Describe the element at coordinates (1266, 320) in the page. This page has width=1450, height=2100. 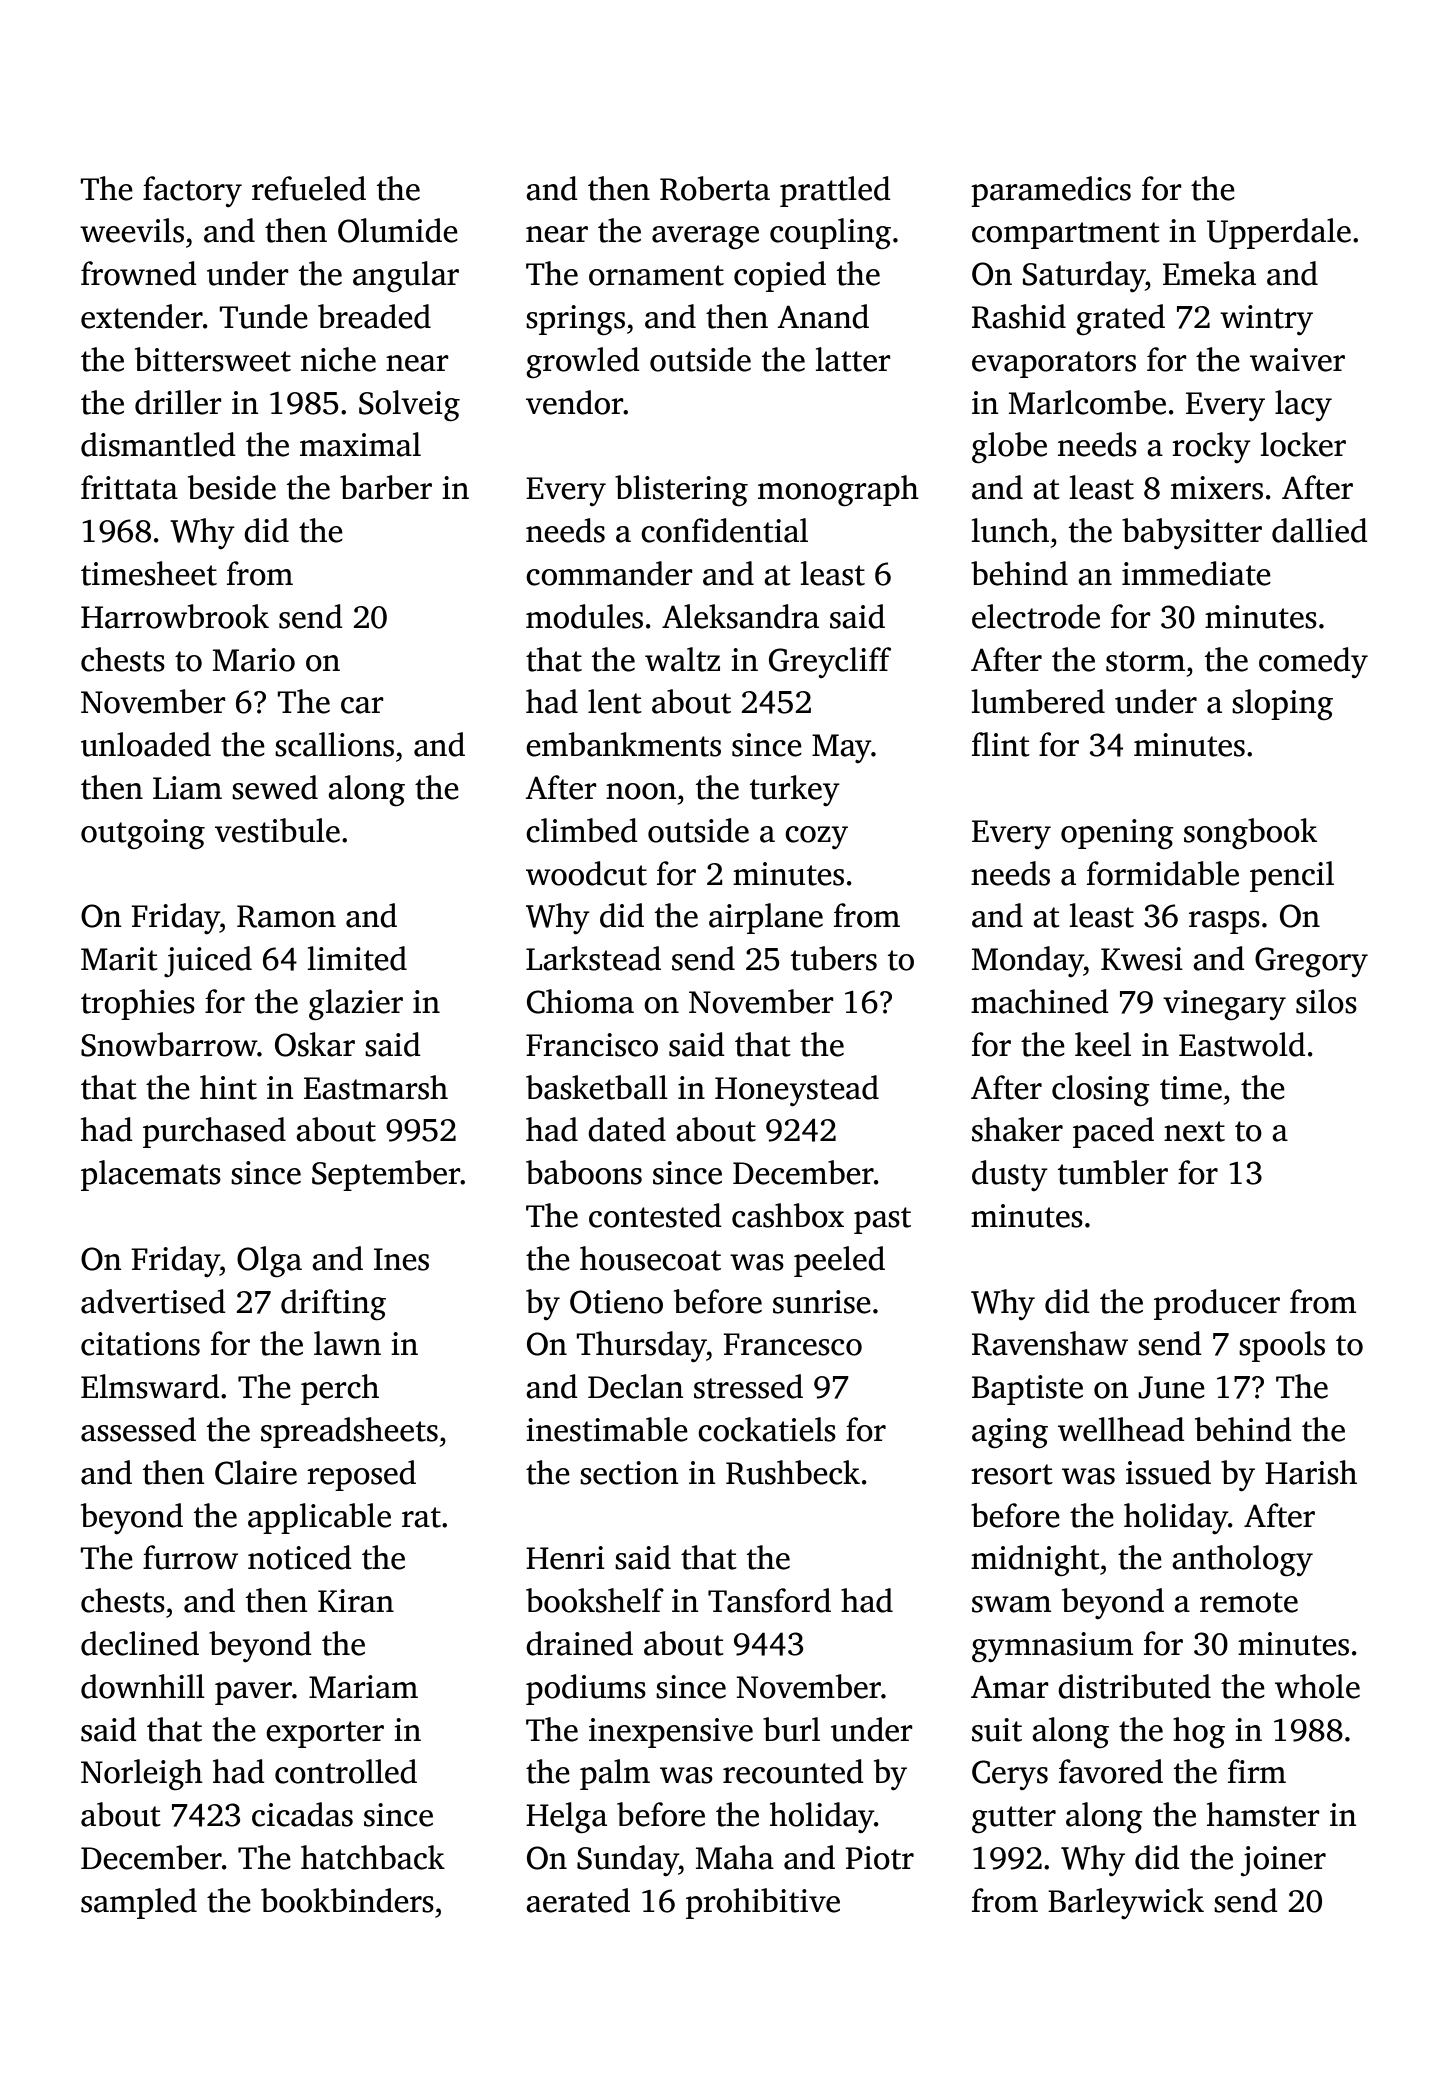
I see `wintry` at that location.
